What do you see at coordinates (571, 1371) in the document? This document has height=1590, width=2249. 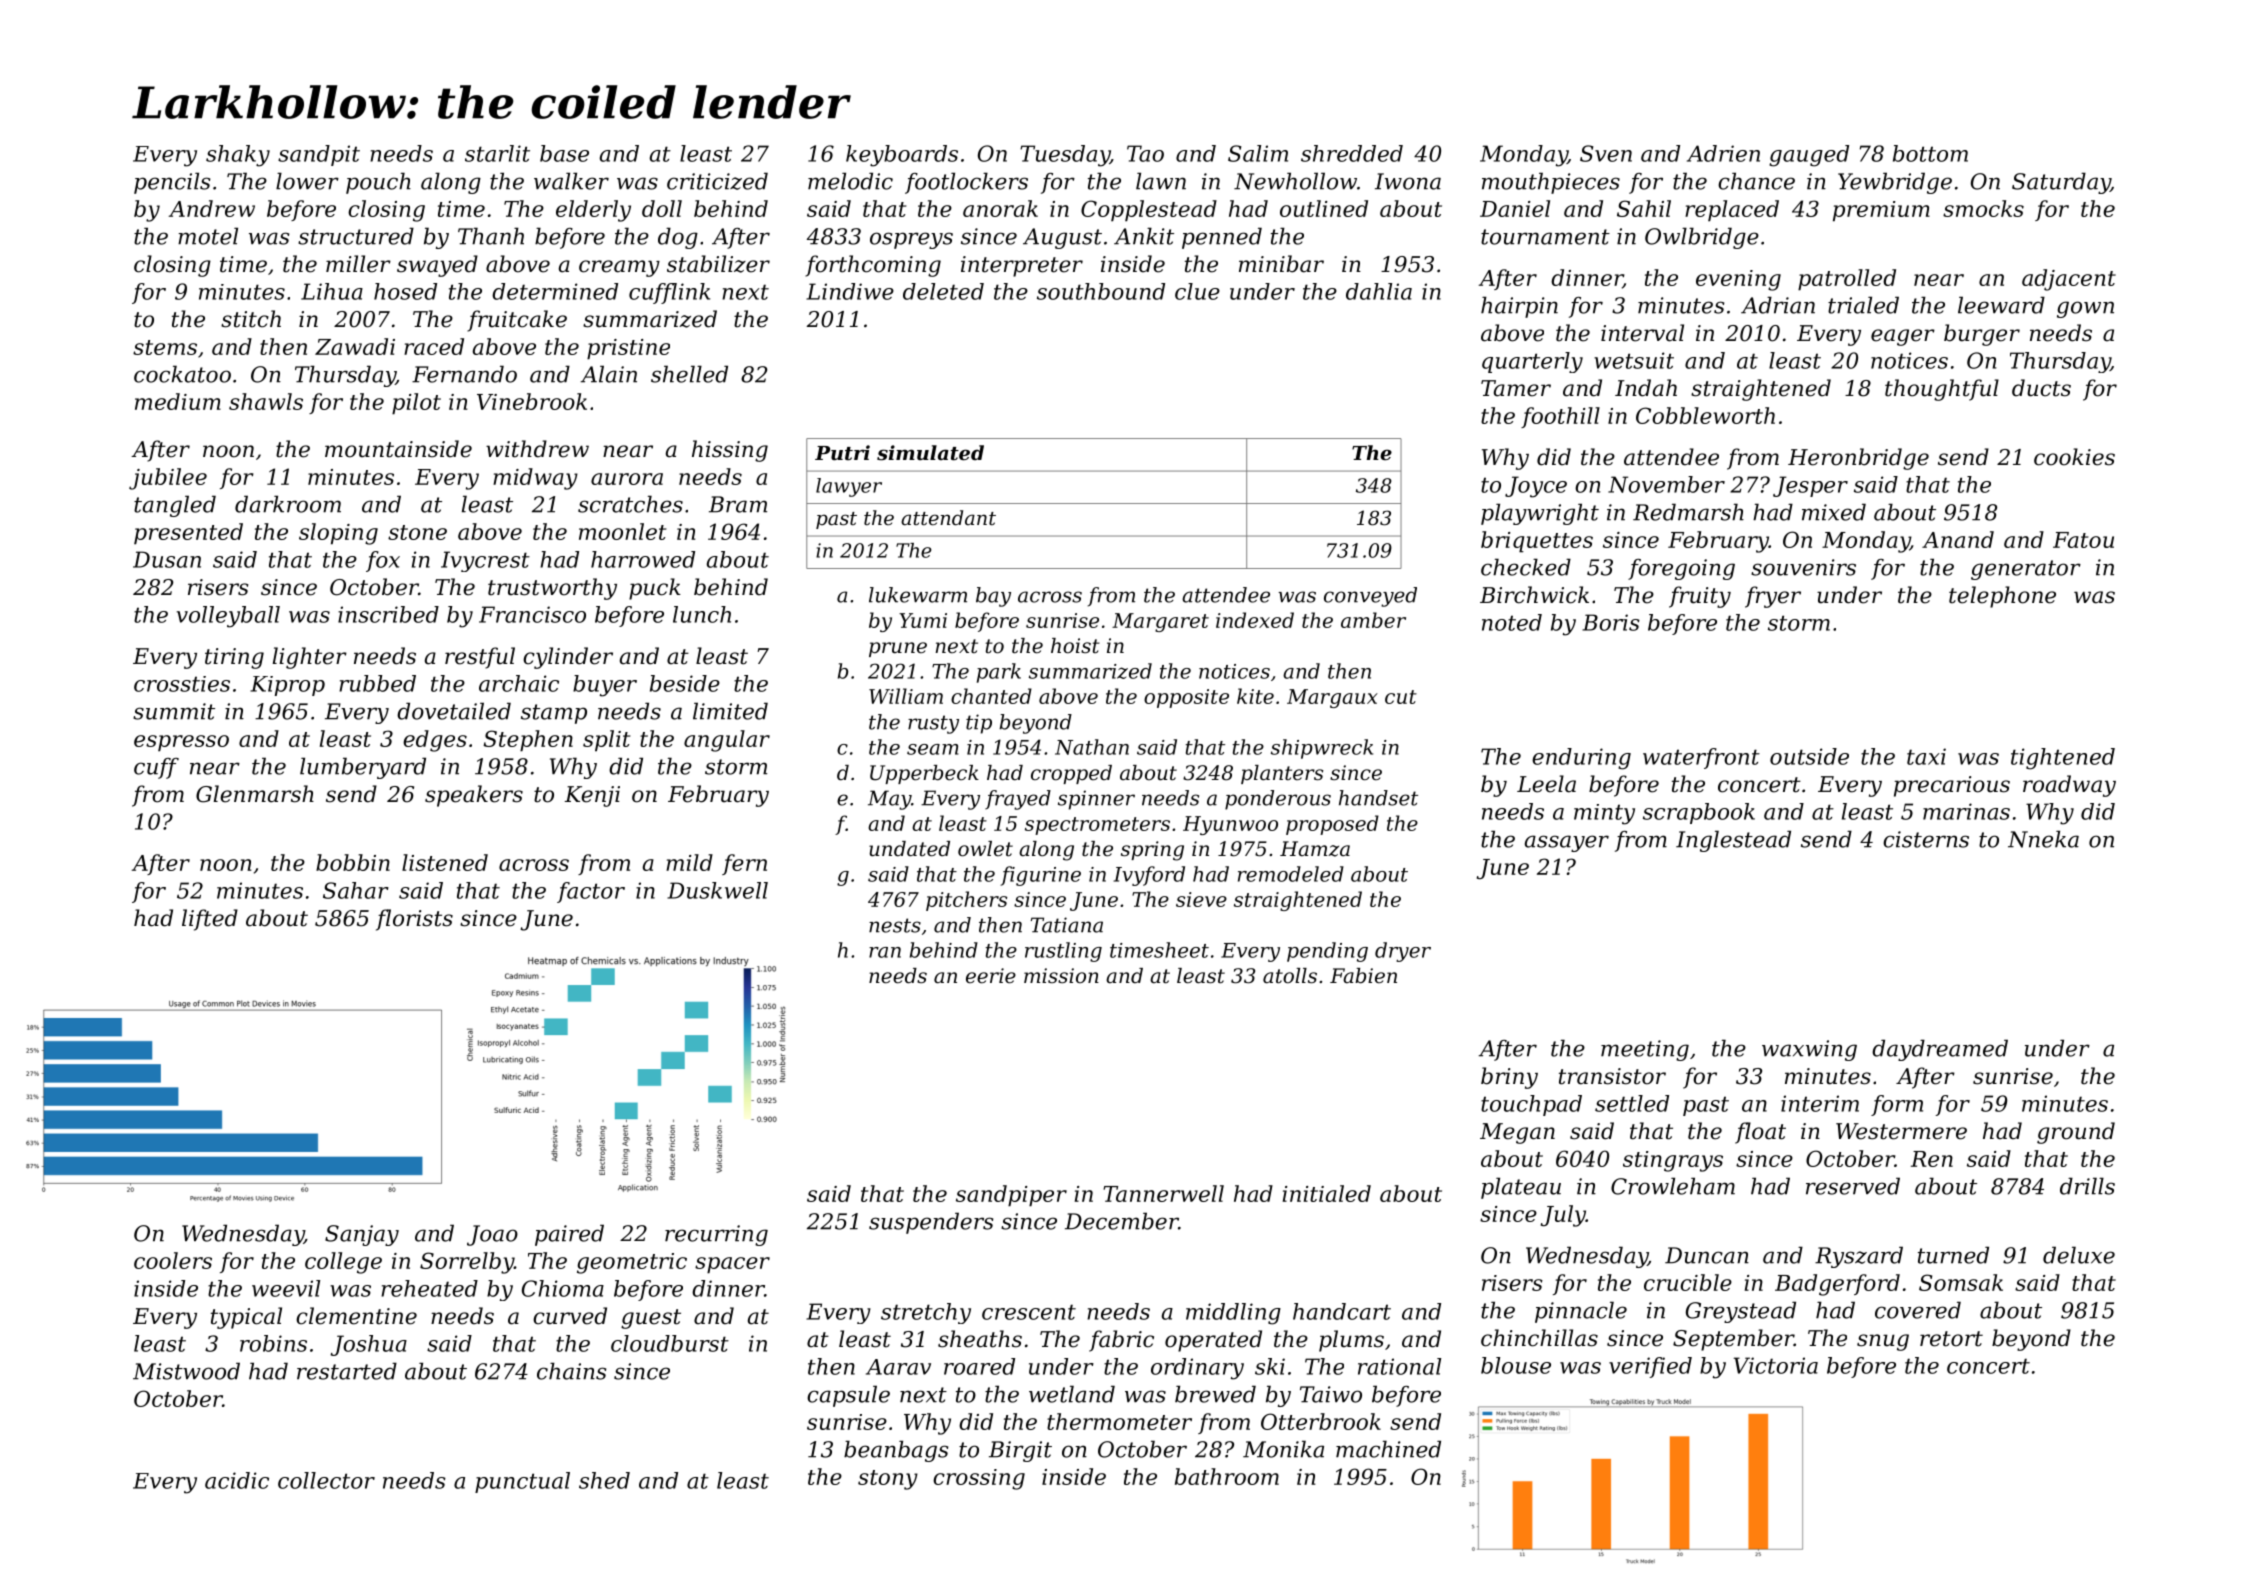 I see `chains` at bounding box center [571, 1371].
